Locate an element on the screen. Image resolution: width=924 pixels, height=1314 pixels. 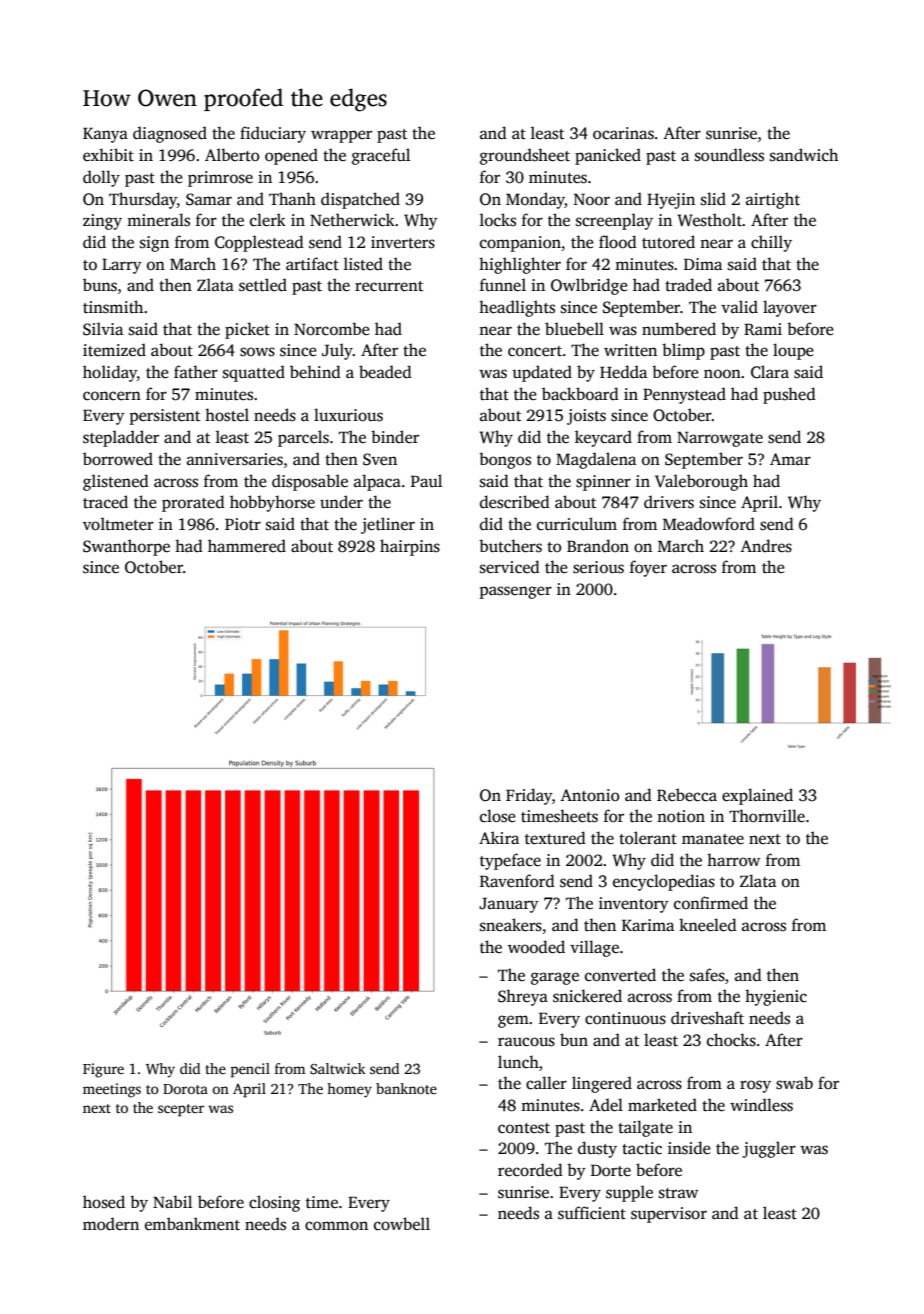
panicked is located at coordinates (608, 156).
